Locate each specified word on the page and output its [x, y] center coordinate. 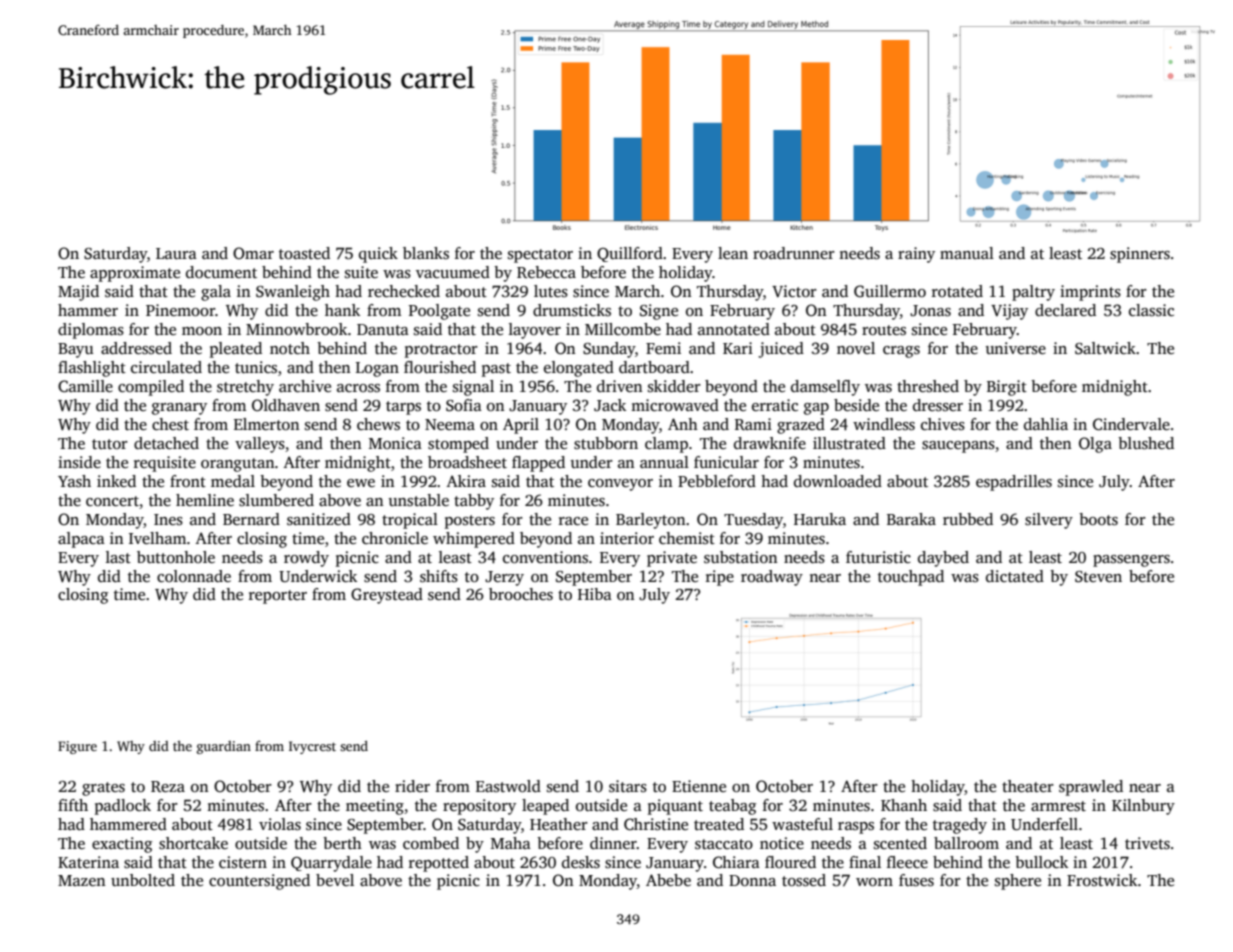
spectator [540, 256]
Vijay [1009, 312]
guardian [224, 747]
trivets [1147, 843]
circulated [166, 367]
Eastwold [508, 786]
